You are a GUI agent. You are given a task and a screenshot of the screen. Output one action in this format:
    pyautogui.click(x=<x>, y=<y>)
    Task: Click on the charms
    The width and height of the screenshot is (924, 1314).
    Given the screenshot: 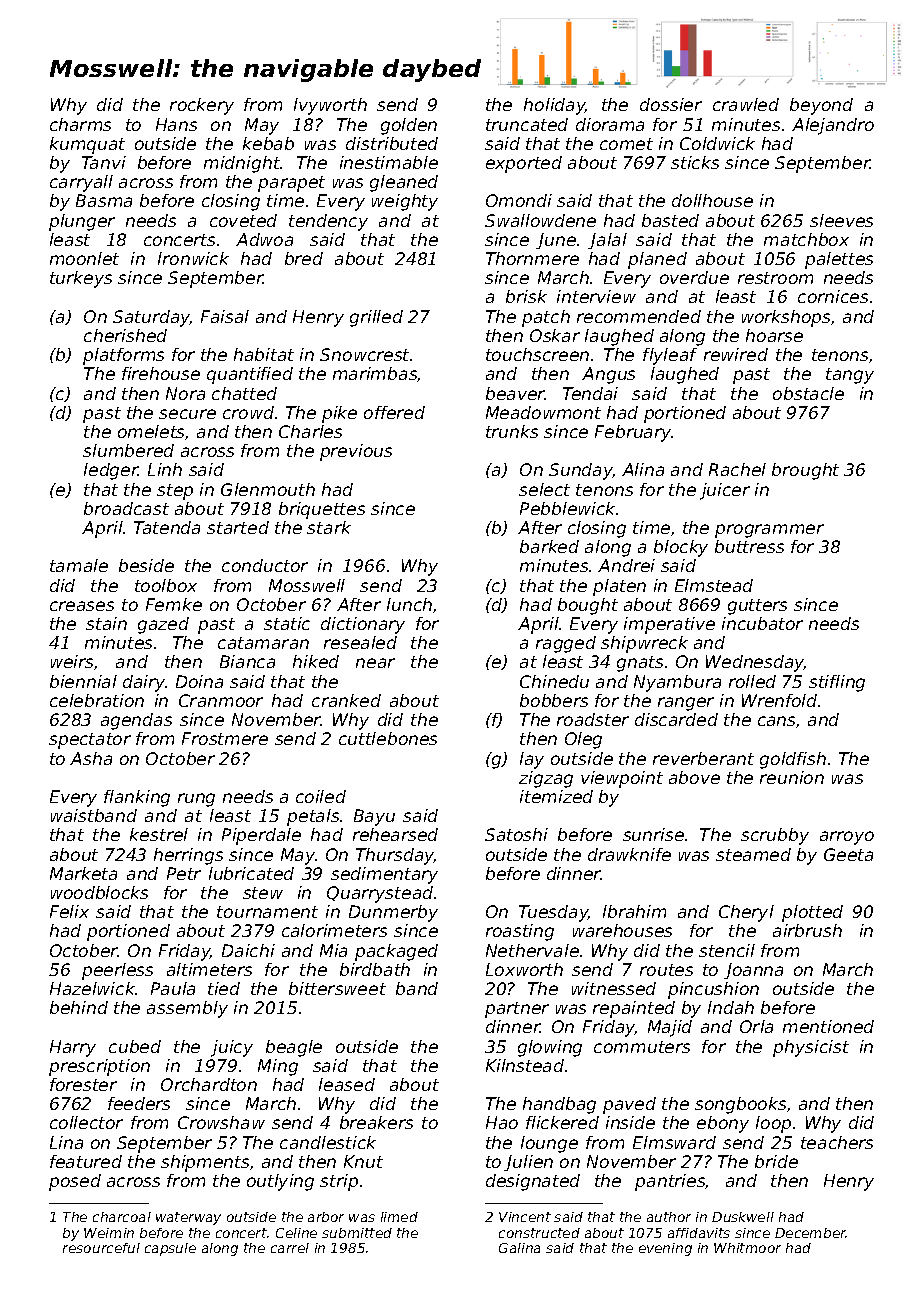 What is the action you would take?
    pyautogui.click(x=80, y=124)
